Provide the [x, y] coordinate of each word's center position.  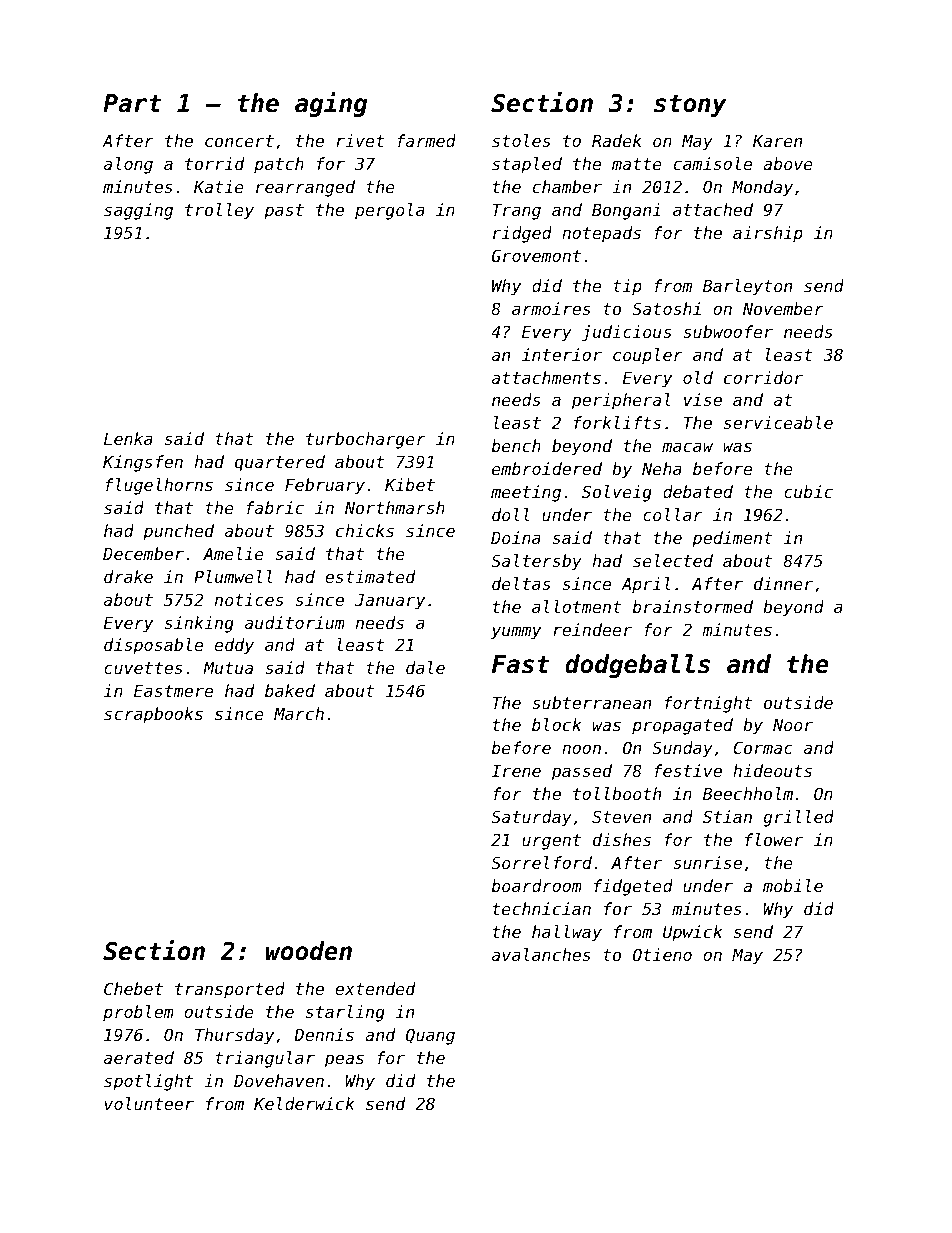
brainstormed [693, 606]
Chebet [133, 988]
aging [331, 104]
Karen [777, 141]
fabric [275, 507]
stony [690, 106]
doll [511, 514]
